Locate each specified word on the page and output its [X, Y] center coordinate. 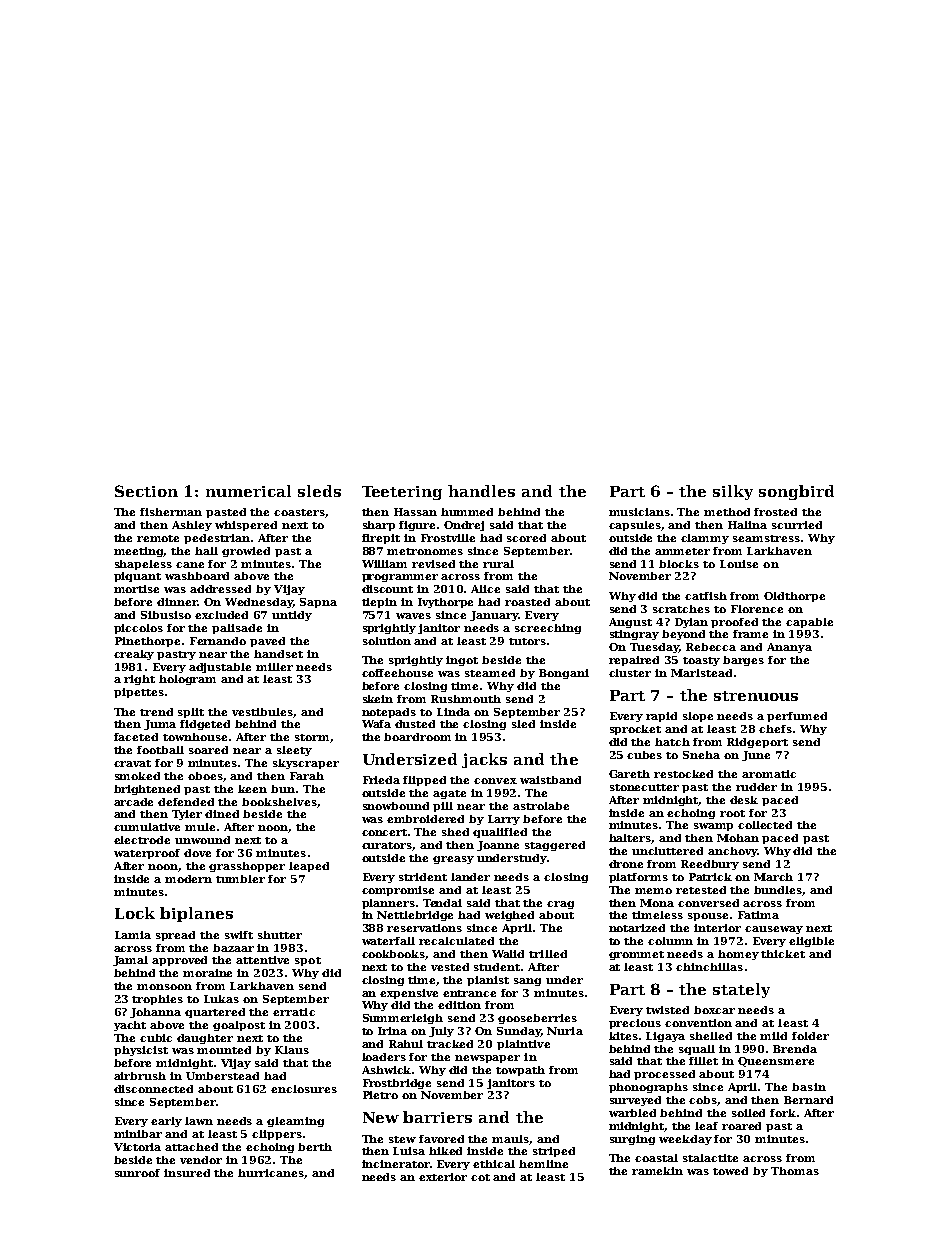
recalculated [456, 941]
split [191, 713]
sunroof [137, 1173]
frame [750, 634]
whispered [246, 526]
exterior [443, 1177]
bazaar [233, 948]
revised [433, 564]
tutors [527, 641]
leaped [309, 867]
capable [809, 623]
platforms [638, 878]
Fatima [758, 915]
